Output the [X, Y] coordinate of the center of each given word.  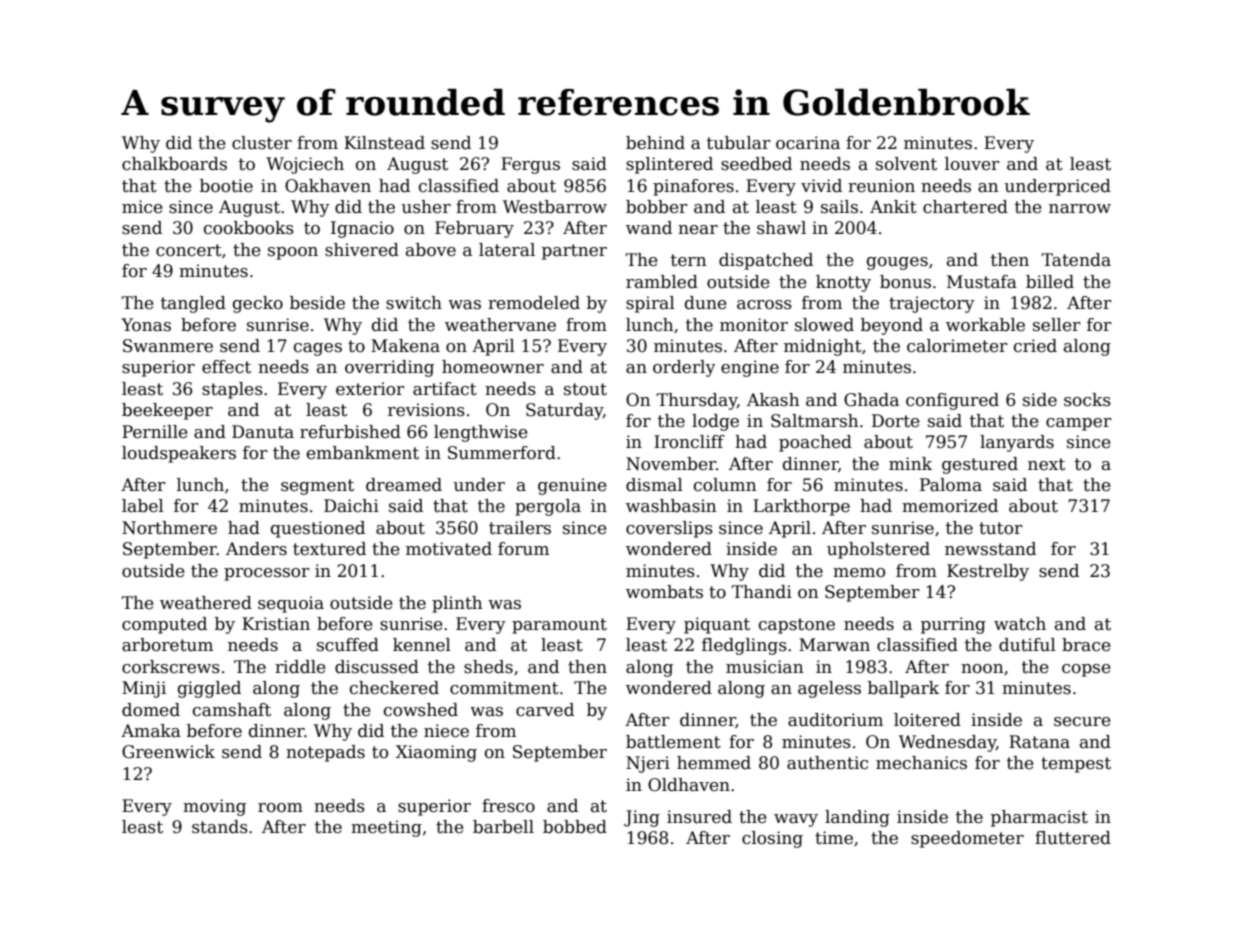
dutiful [1027, 645]
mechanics [921, 763]
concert [189, 250]
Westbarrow [555, 207]
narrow [1080, 209]
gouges [897, 263]
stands [220, 827]
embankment [363, 453]
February [474, 229]
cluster [262, 143]
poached [815, 443]
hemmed [714, 763]
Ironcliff [689, 442]
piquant [717, 625]
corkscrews [171, 667]
